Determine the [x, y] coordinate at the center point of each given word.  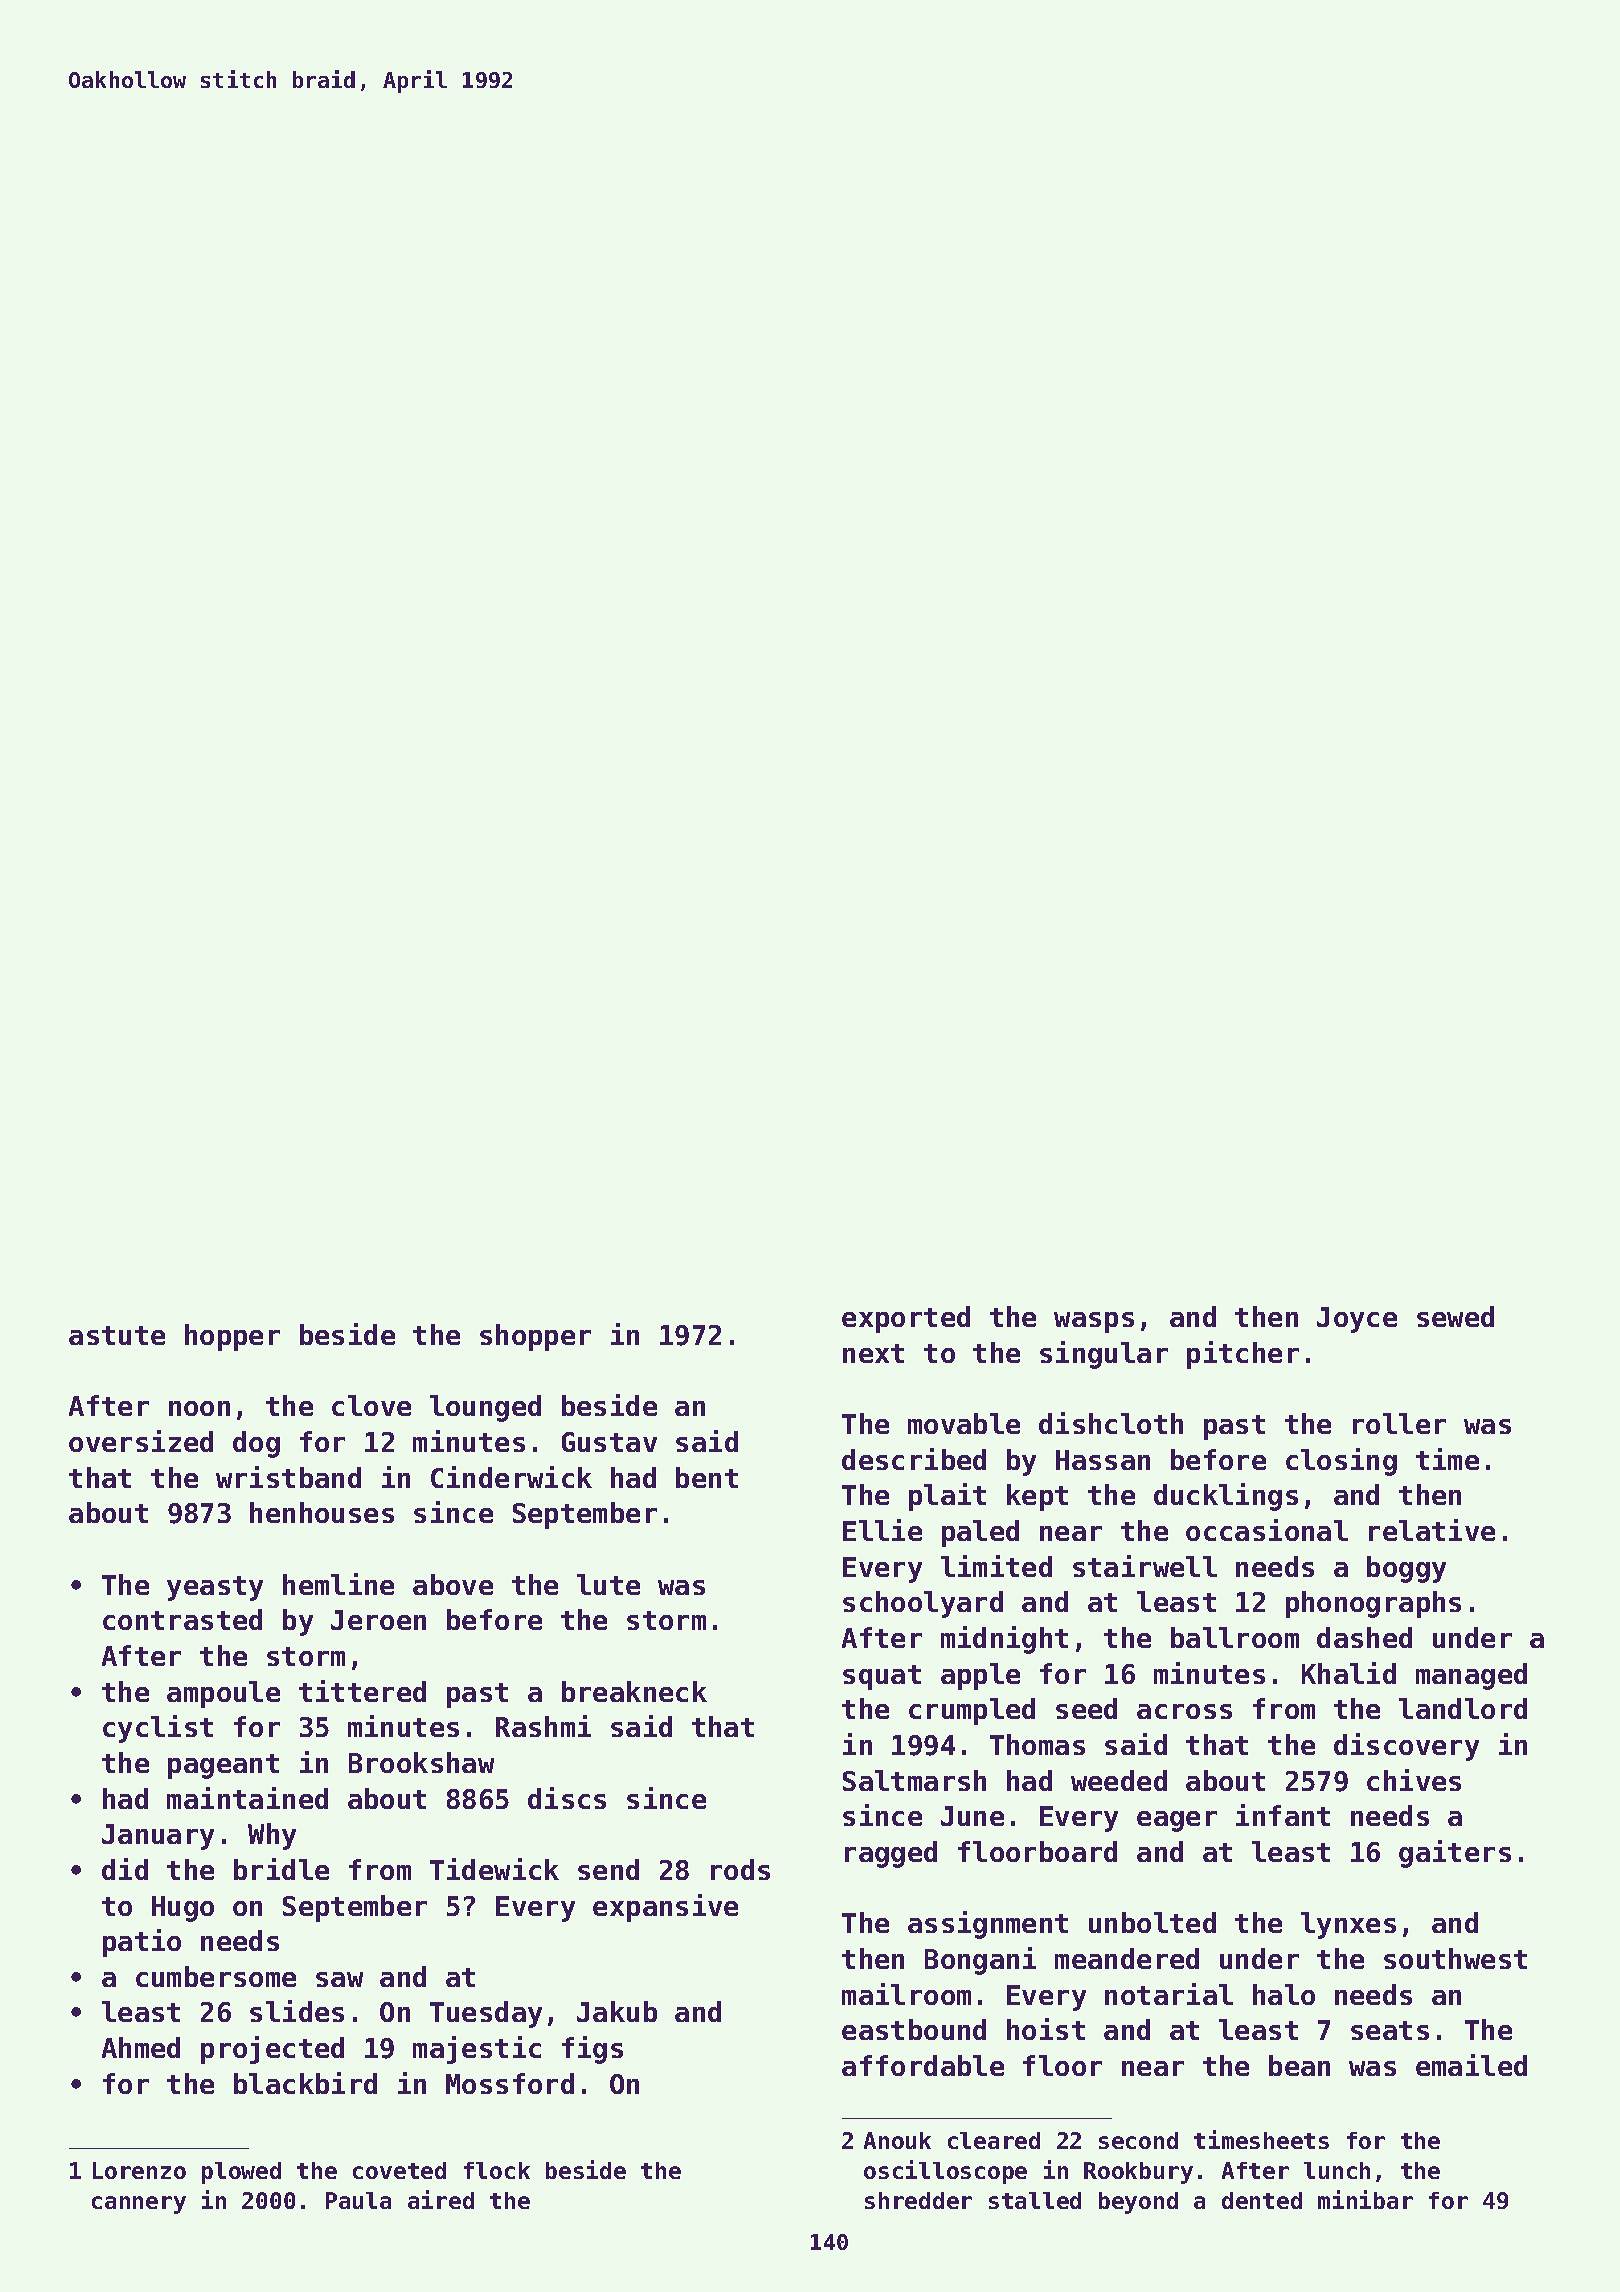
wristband [288, 1477]
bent [707, 1477]
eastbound [914, 2029]
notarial [1169, 1994]
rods [740, 1869]
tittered [362, 1691]
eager [1177, 1821]
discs [567, 1798]
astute [117, 1335]
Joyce [1357, 1320]
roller [1399, 1423]
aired [441, 2199]
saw [339, 1979]
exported [906, 1319]
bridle [281, 1869]
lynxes [1348, 1925]
